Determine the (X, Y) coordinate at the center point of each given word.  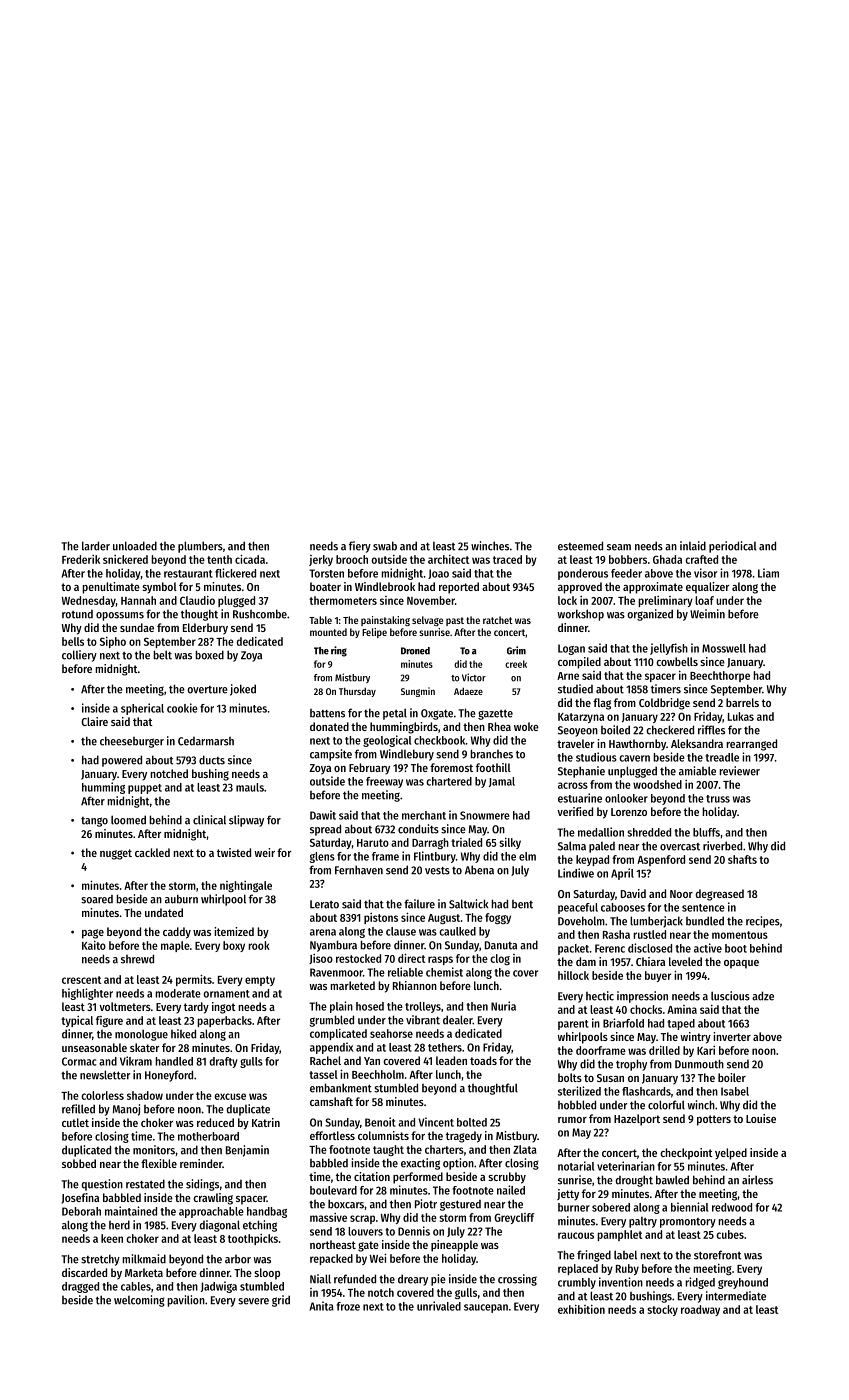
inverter (732, 1036)
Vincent (436, 1122)
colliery (79, 656)
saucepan (486, 1308)
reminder (201, 1163)
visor (705, 573)
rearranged (751, 745)
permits (194, 980)
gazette (495, 715)
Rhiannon (415, 985)
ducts (212, 760)
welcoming (139, 1301)
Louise (761, 1118)
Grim (516, 650)
